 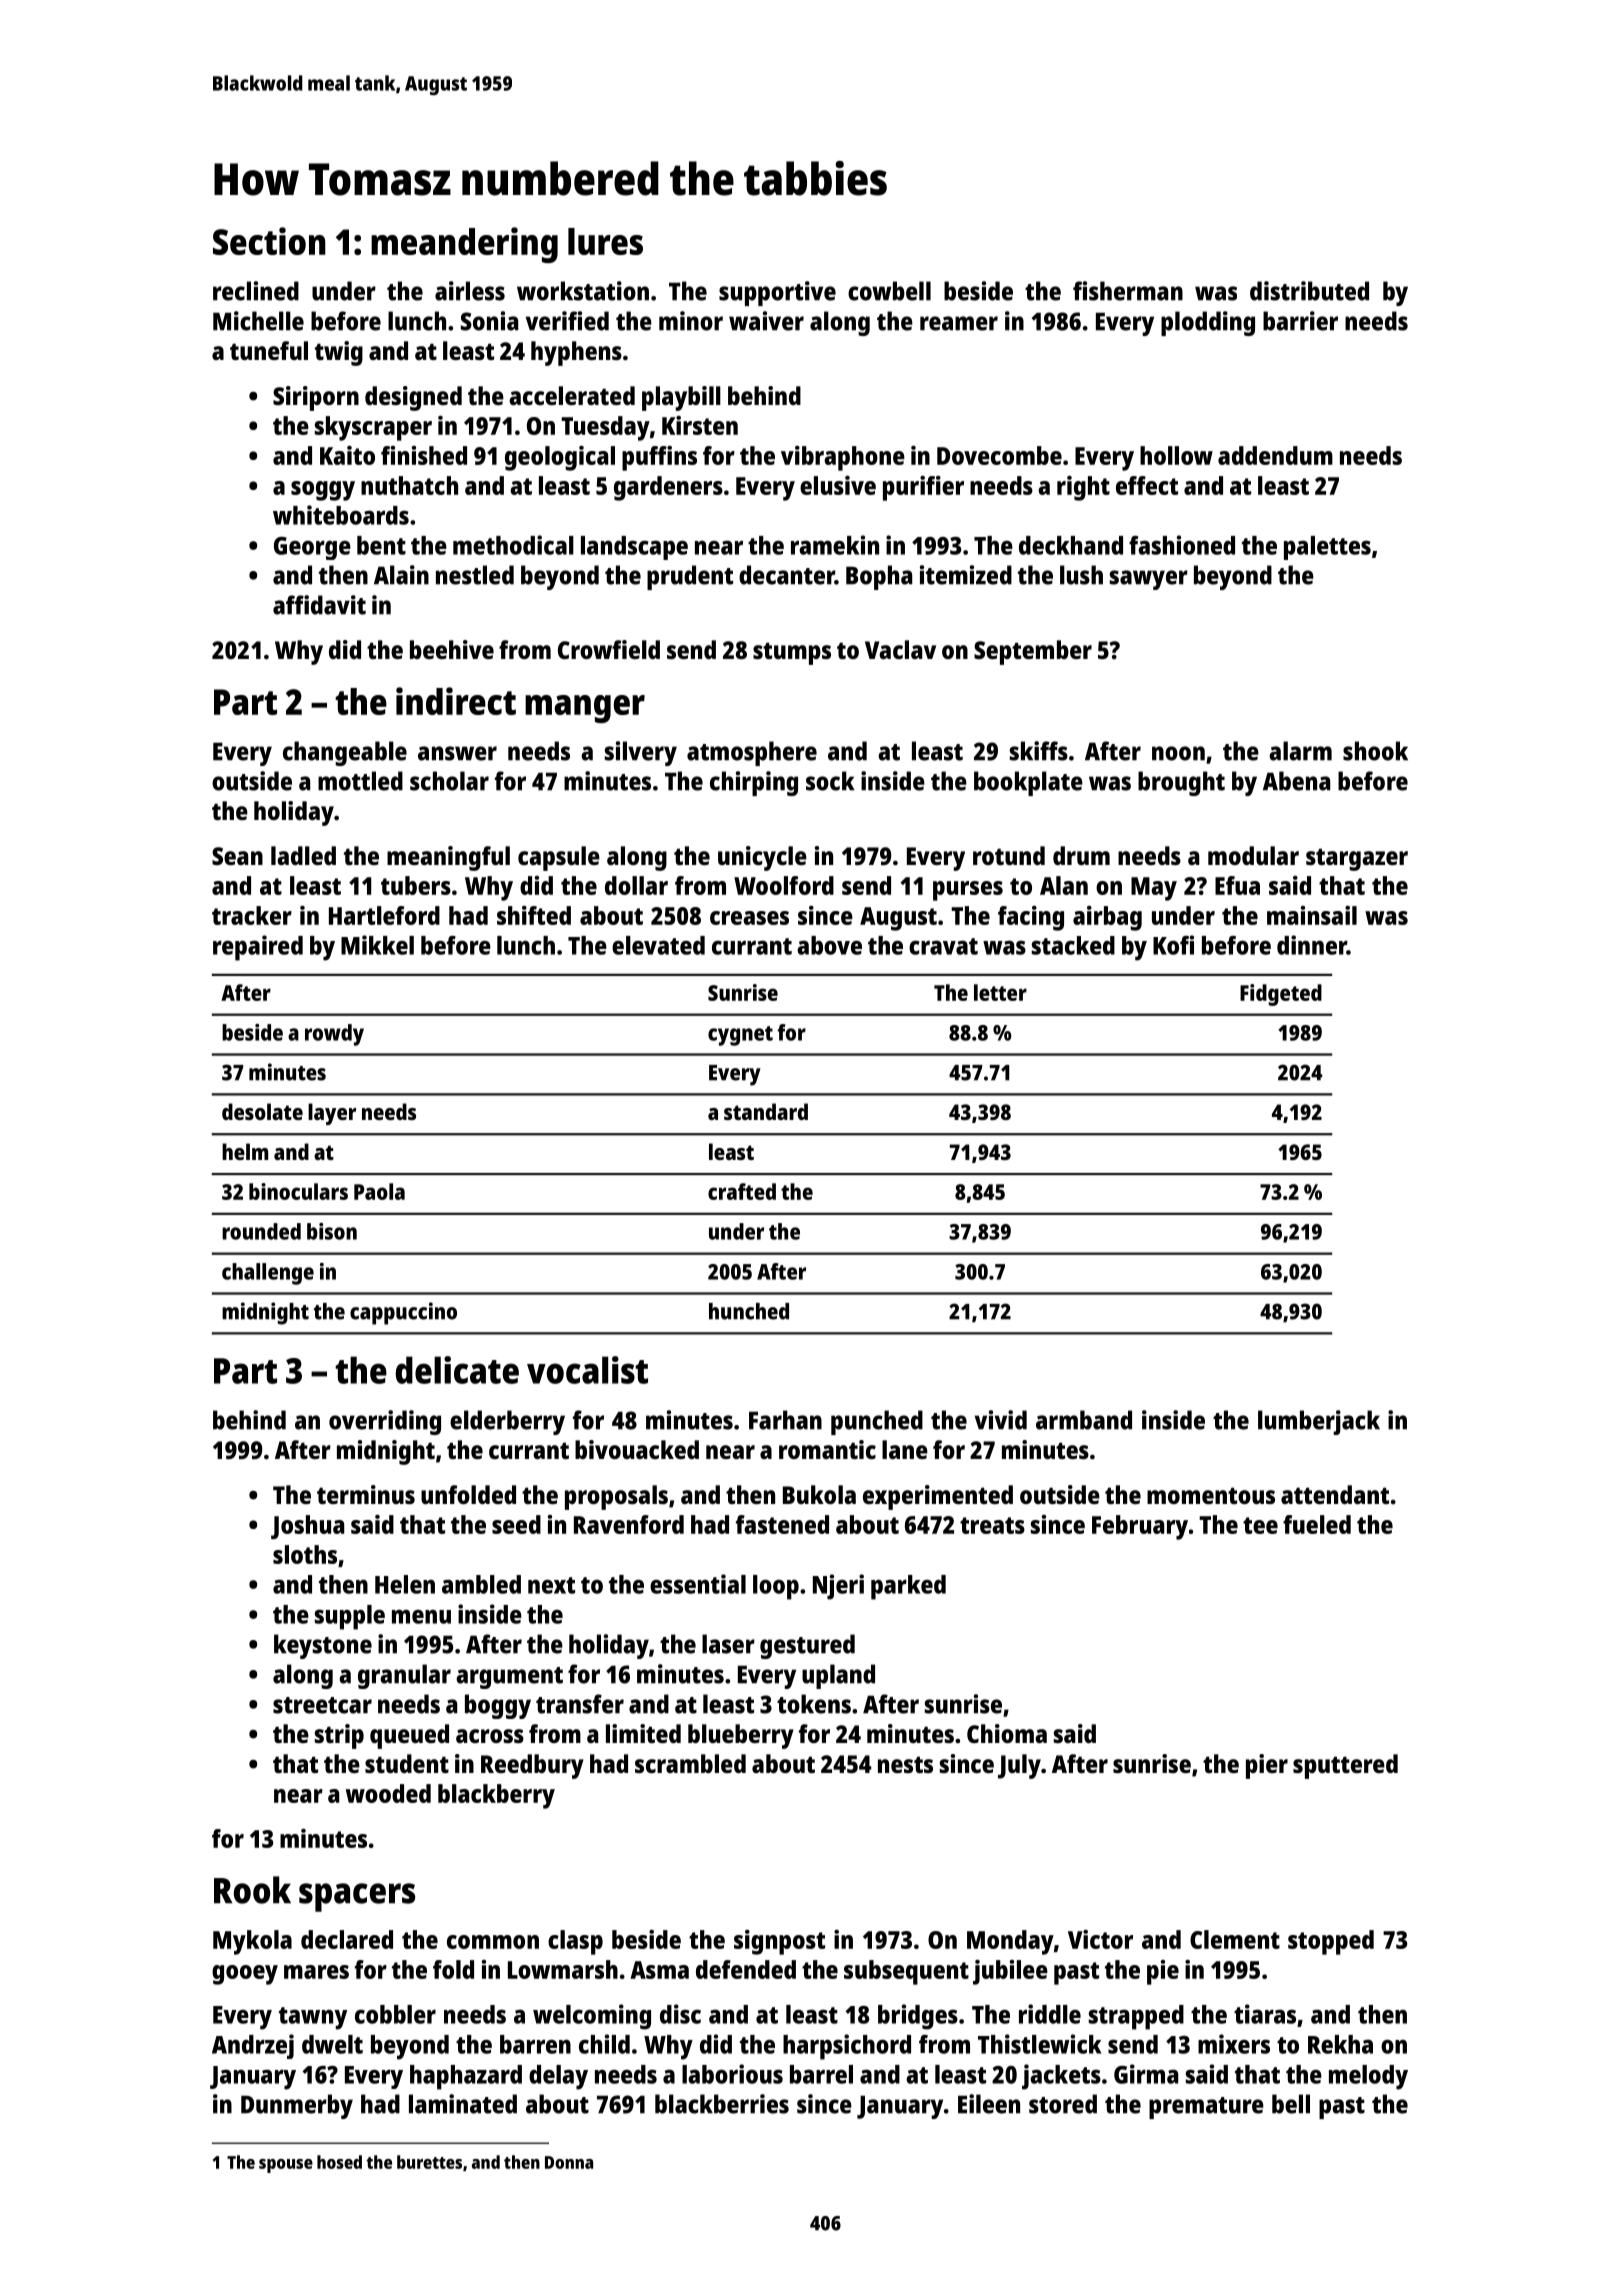 I want to click on modular, so click(x=1253, y=855).
